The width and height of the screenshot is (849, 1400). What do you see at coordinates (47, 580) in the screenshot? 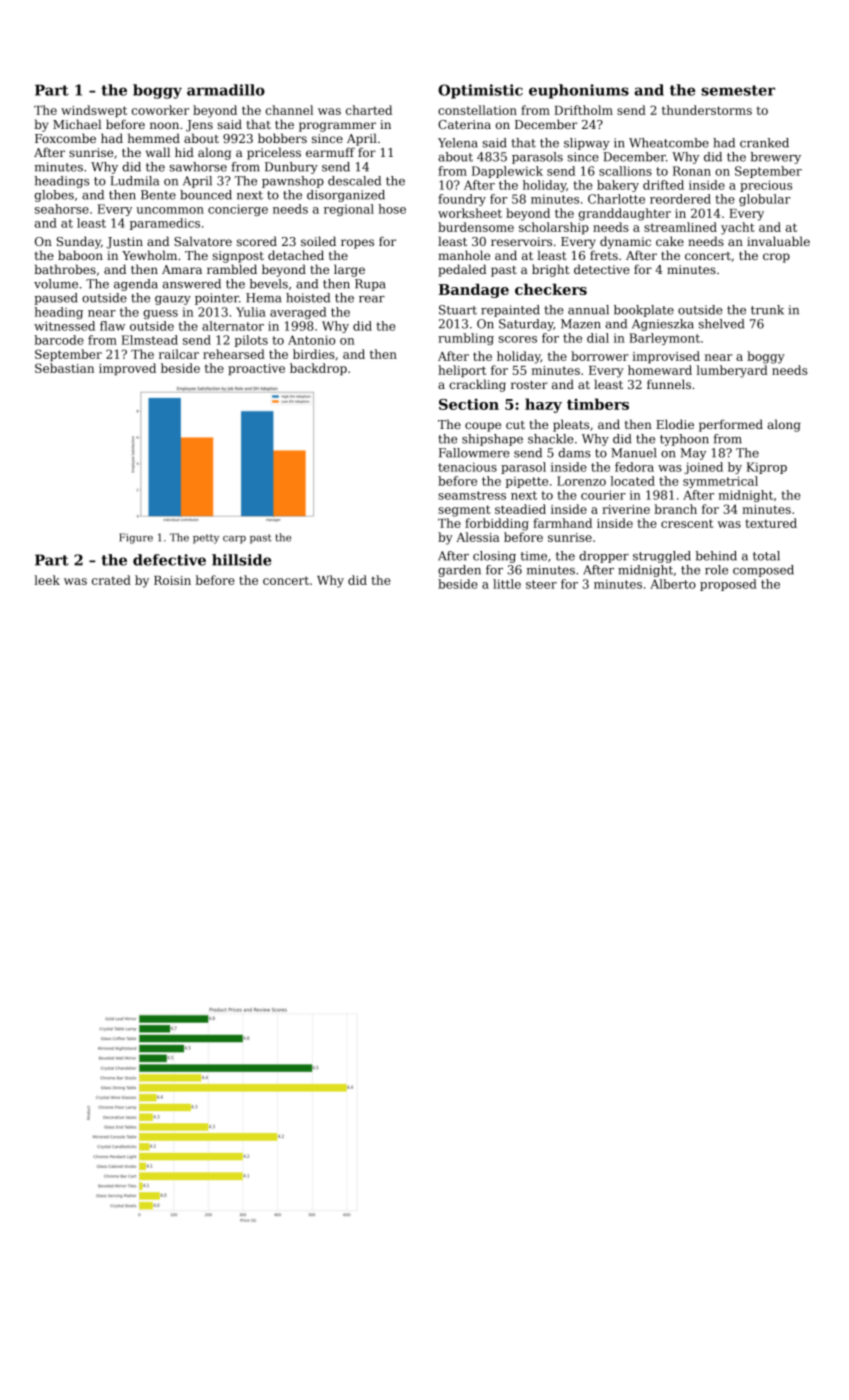
I see `leek` at bounding box center [47, 580].
